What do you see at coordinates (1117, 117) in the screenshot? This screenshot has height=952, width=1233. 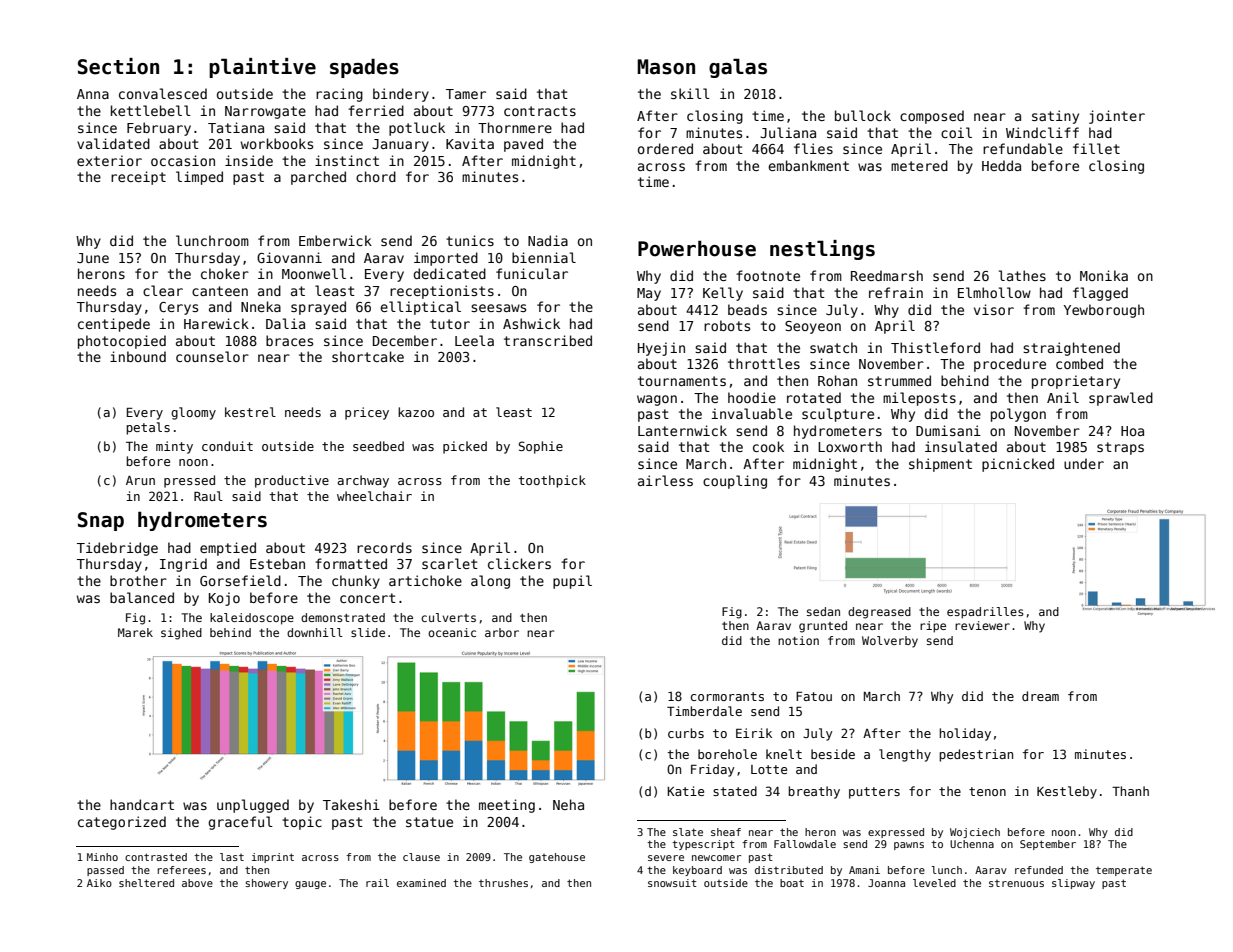 I see `jointer` at bounding box center [1117, 117].
